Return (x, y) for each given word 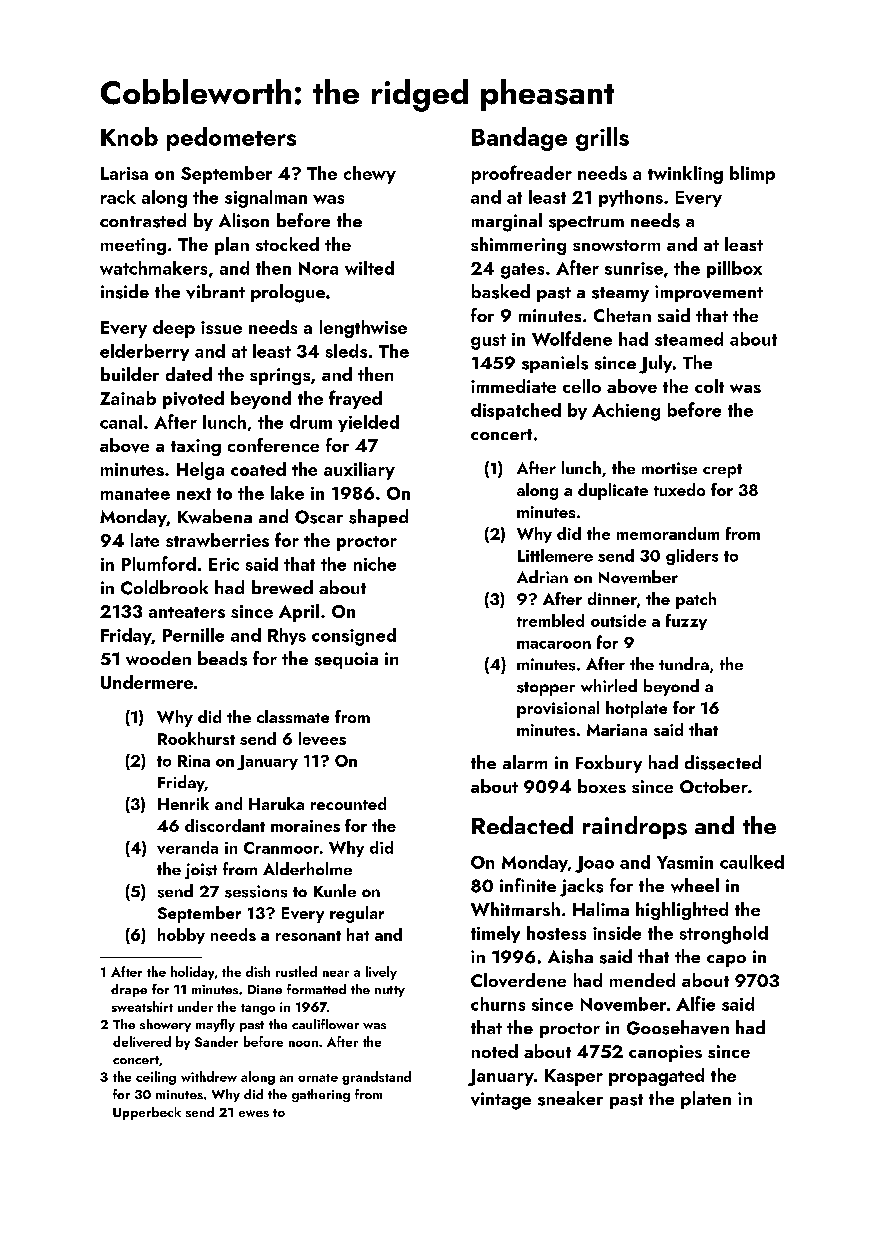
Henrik (183, 803)
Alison (244, 220)
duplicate (613, 491)
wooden (158, 658)
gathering (321, 1095)
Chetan (622, 315)
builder (130, 374)
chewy (370, 175)
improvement (709, 293)
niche (375, 564)
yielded (368, 423)
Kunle (335, 890)
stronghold (724, 935)
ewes (254, 1113)
